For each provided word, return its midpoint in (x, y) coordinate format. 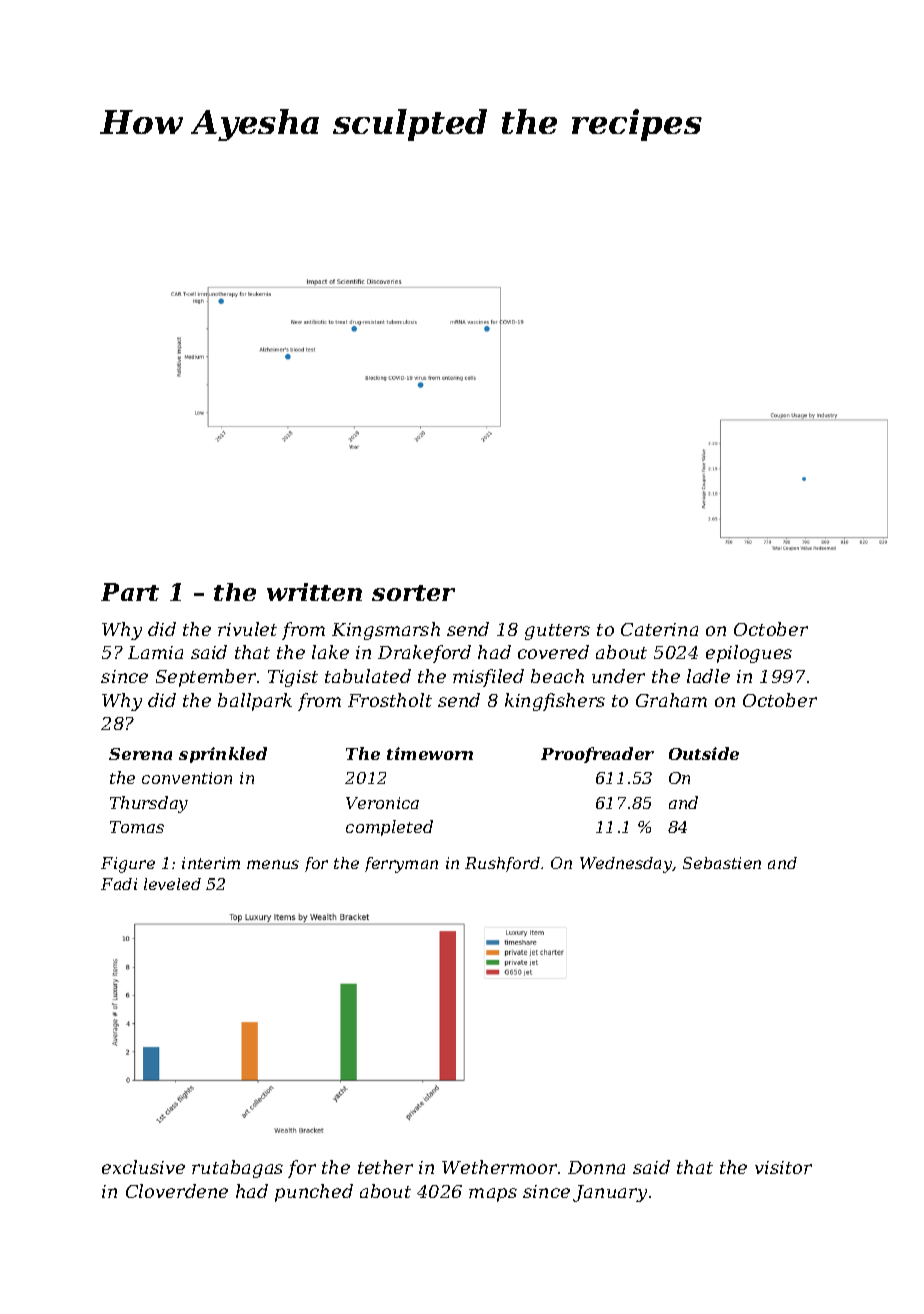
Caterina (659, 629)
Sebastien (722, 863)
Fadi (119, 884)
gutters (557, 632)
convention (187, 778)
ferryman (401, 865)
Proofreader (597, 755)
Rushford (502, 864)
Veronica (382, 803)
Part (130, 592)
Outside (704, 753)
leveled (172, 884)
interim (211, 863)
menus (273, 864)
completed (389, 828)
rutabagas (237, 1169)
